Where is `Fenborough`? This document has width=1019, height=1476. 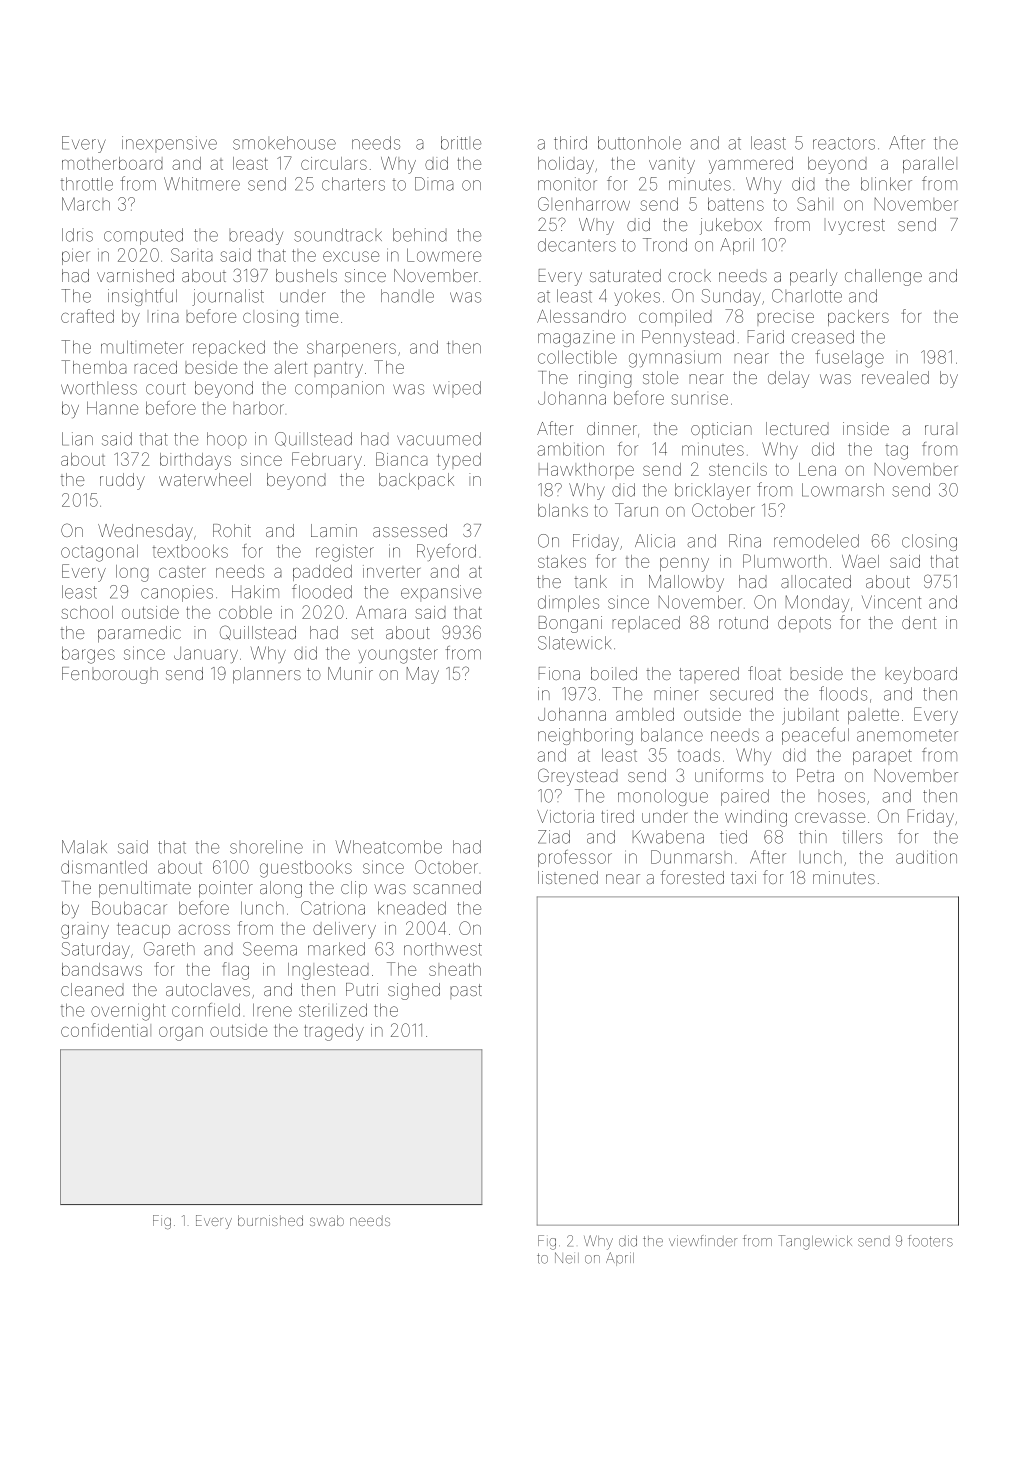 Fenborough is located at coordinates (110, 675).
